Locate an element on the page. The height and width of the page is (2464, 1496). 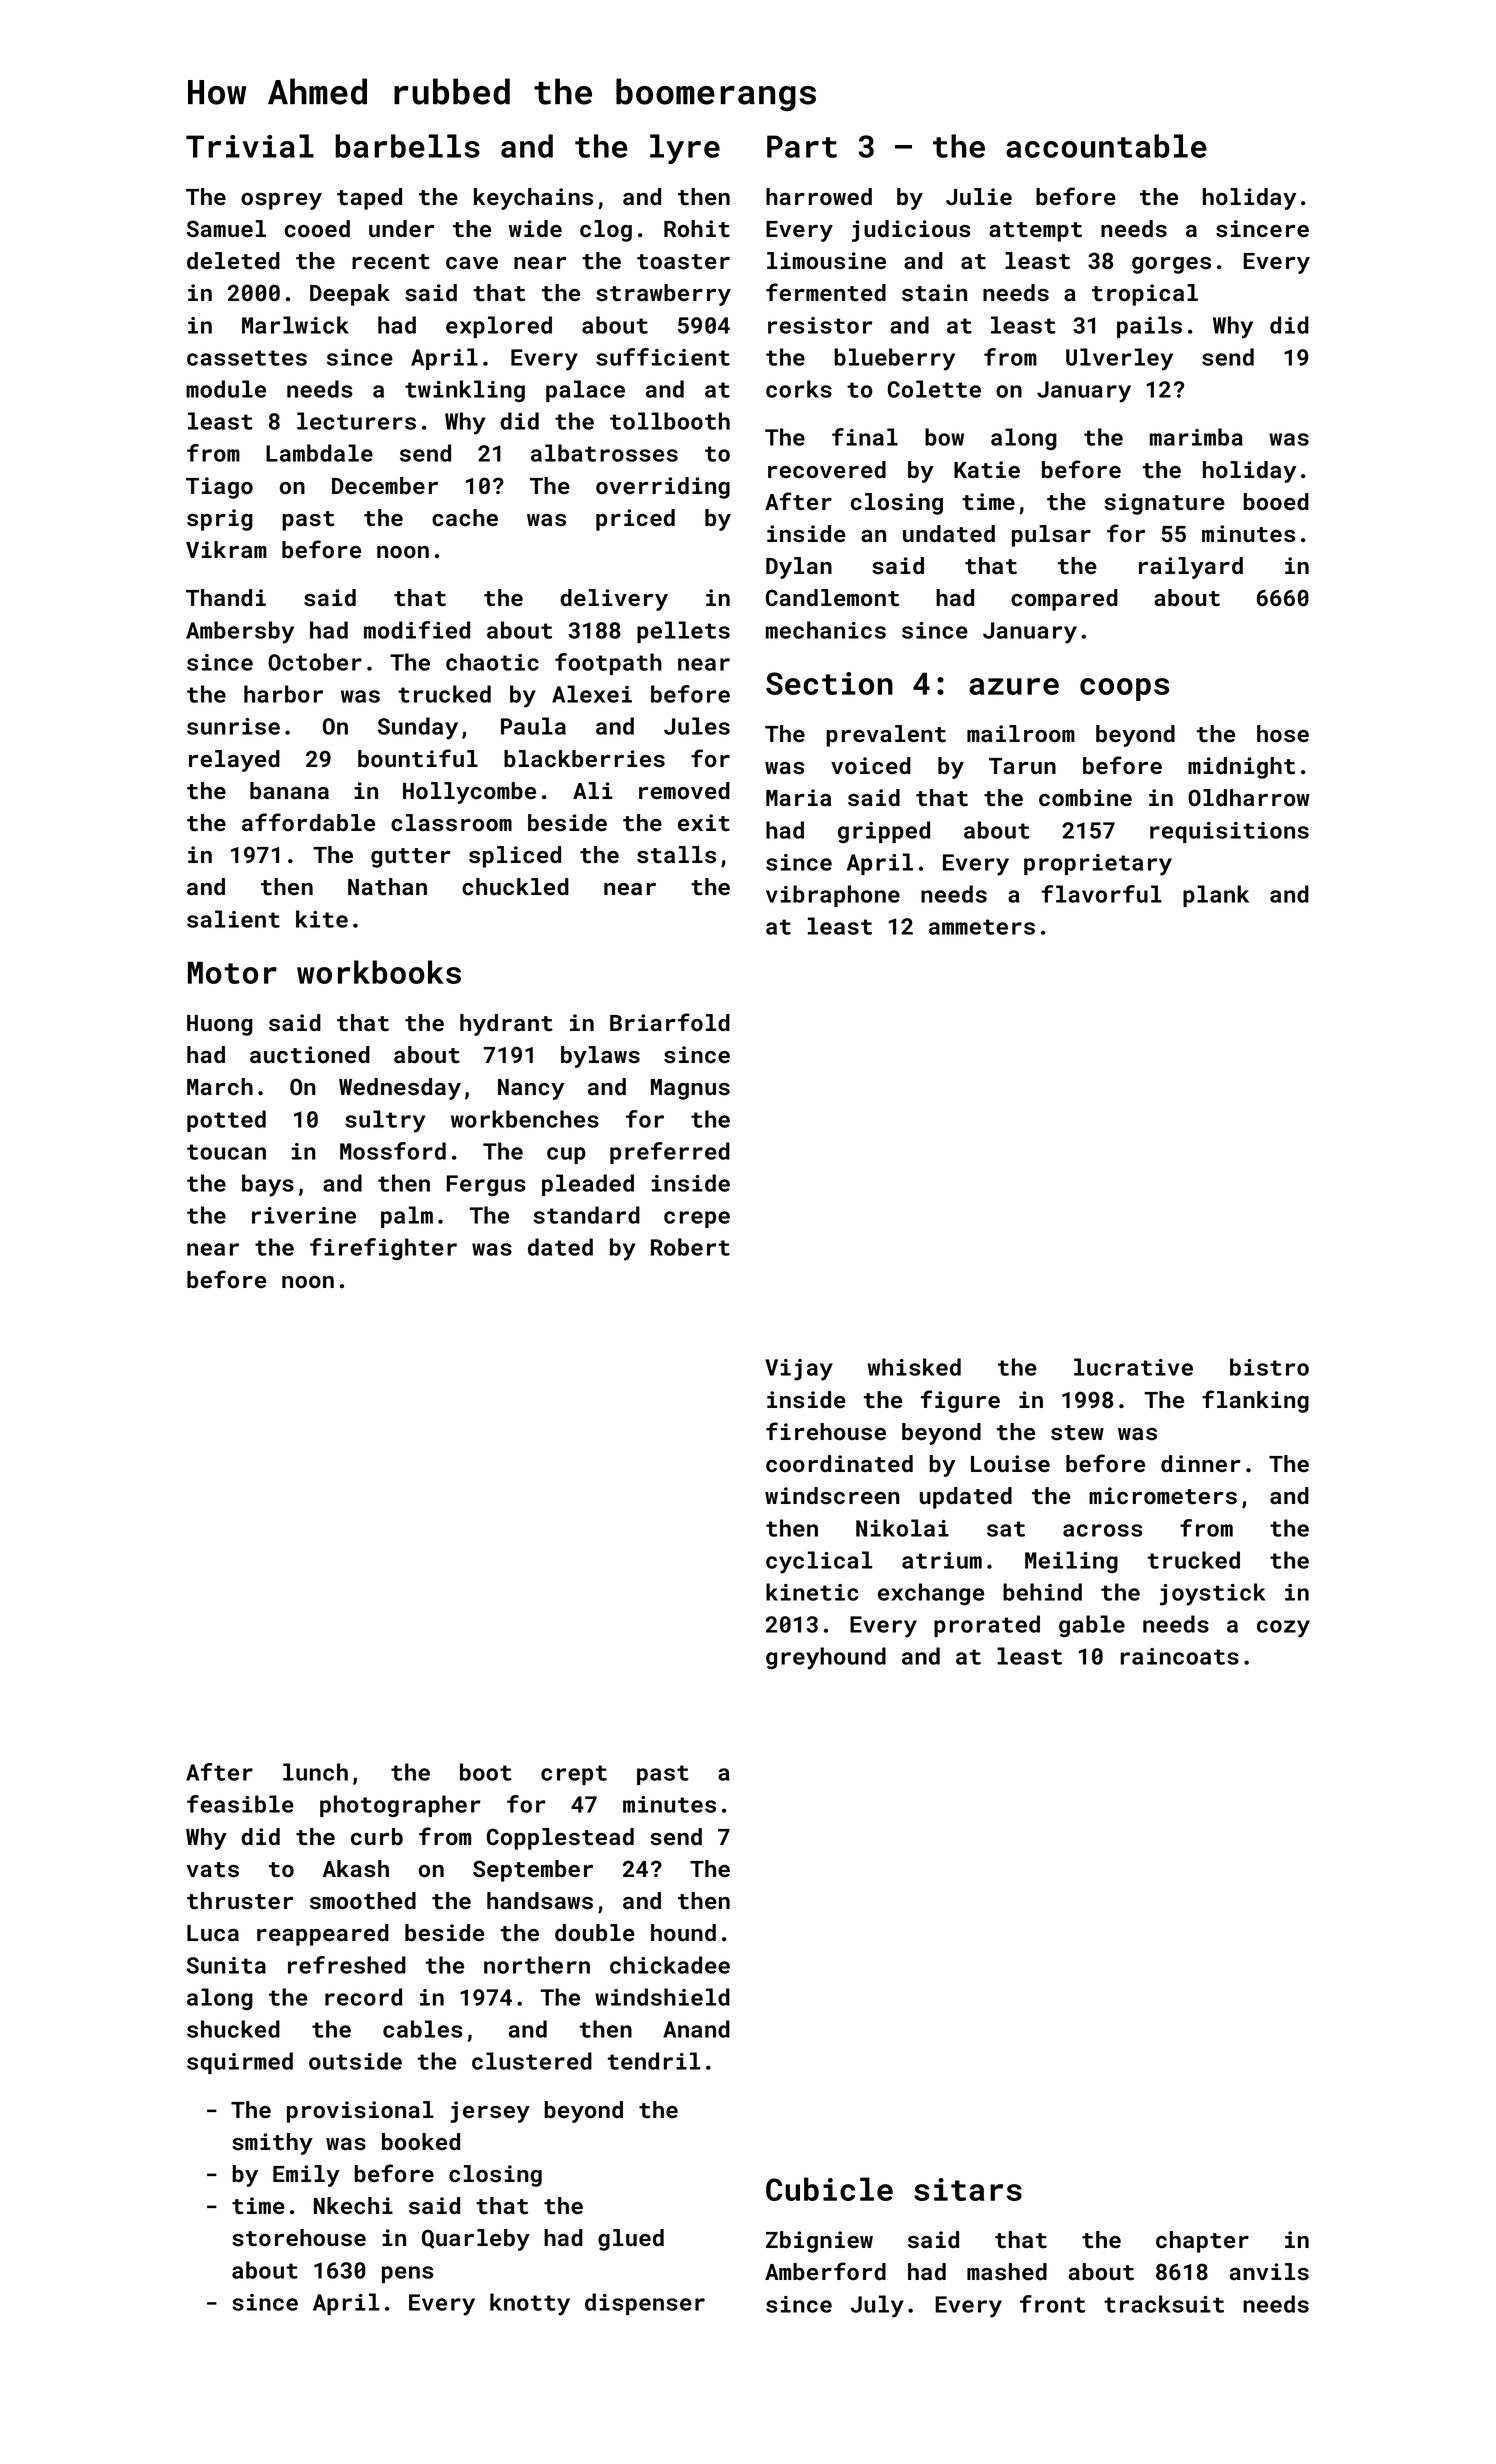
stalls is located at coordinates (676, 855).
